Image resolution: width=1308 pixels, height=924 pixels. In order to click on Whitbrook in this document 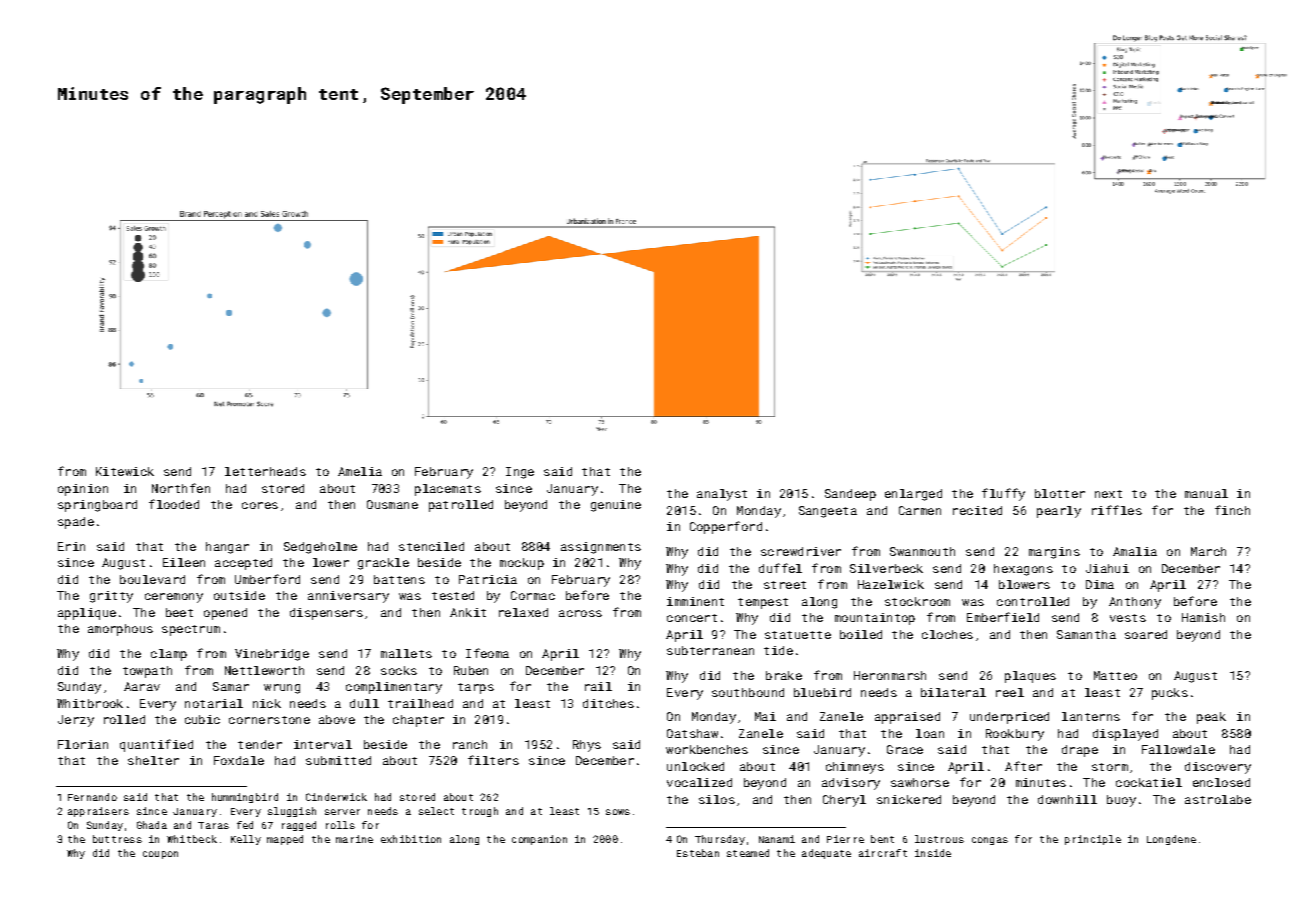, I will do `click(90, 703)`.
